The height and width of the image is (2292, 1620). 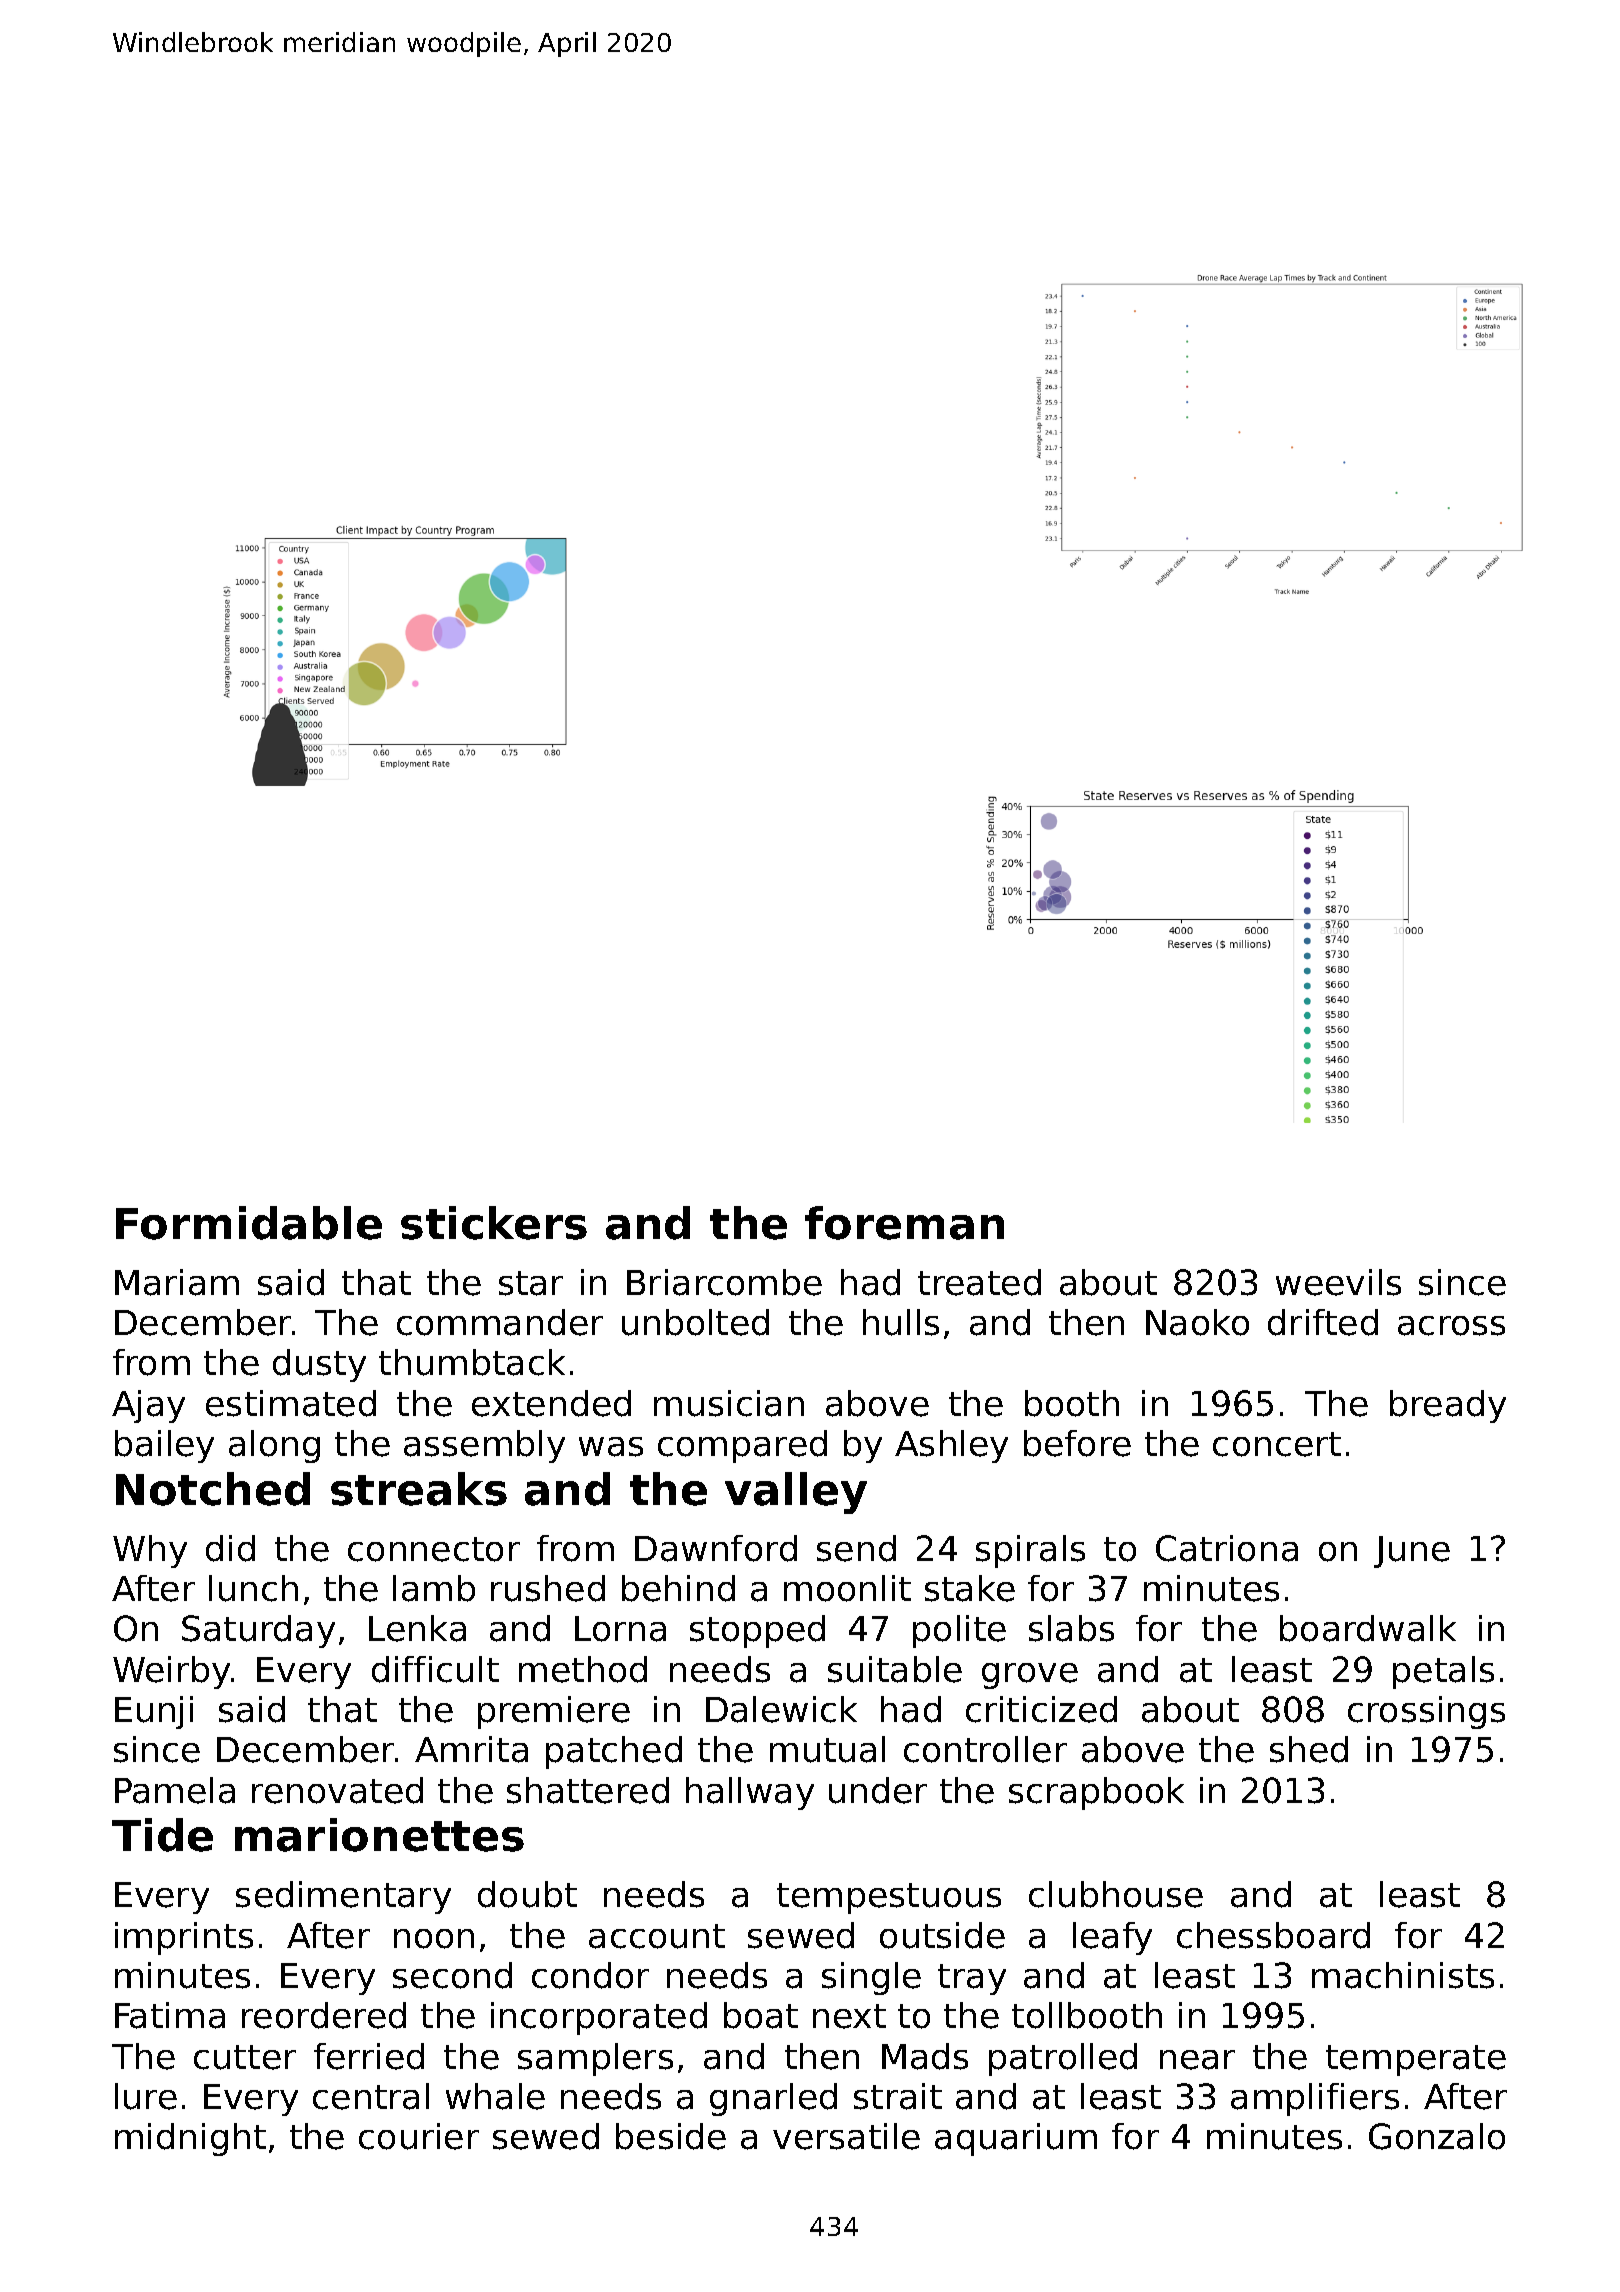 I want to click on renovated, so click(x=337, y=1790).
